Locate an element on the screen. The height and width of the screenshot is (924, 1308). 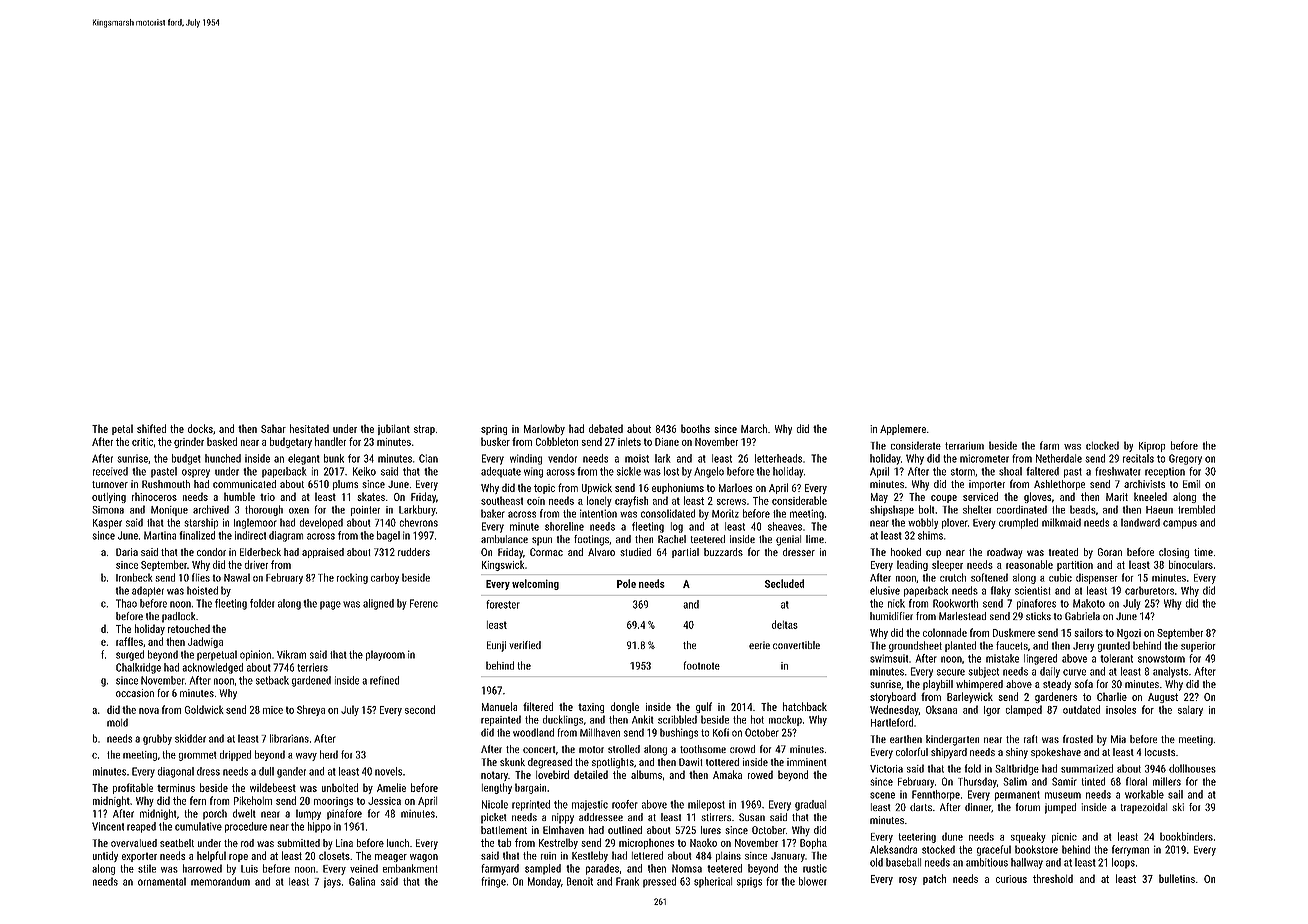
sofa is located at coordinates (1083, 683).
